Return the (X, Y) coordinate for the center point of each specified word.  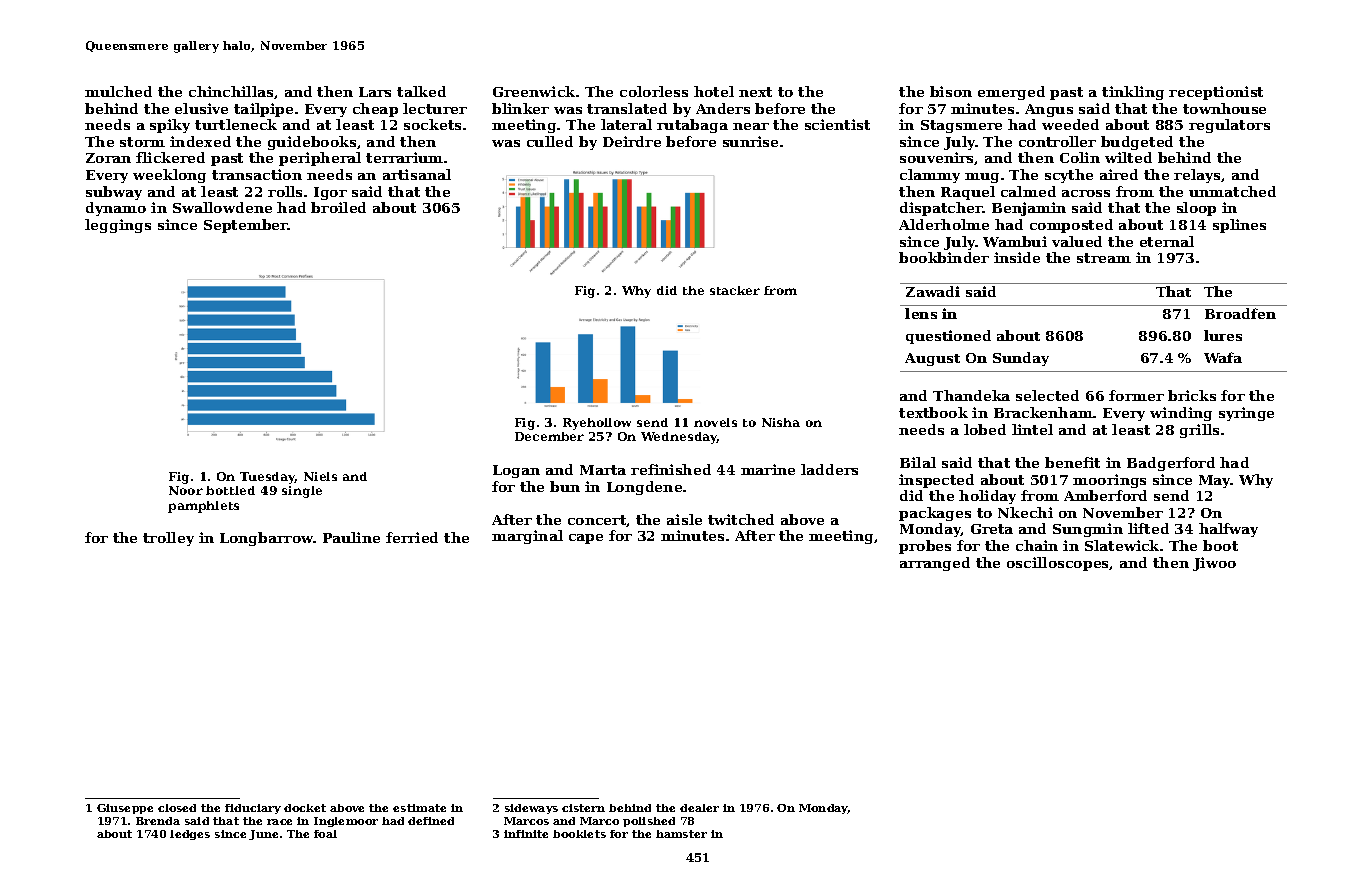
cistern (583, 808)
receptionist (1216, 93)
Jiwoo (1214, 564)
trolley (168, 539)
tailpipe (263, 110)
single (302, 492)
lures (1223, 335)
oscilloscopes (1058, 564)
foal (325, 834)
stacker (735, 290)
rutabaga (692, 126)
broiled (338, 207)
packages (935, 514)
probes (925, 547)
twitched (741, 519)
